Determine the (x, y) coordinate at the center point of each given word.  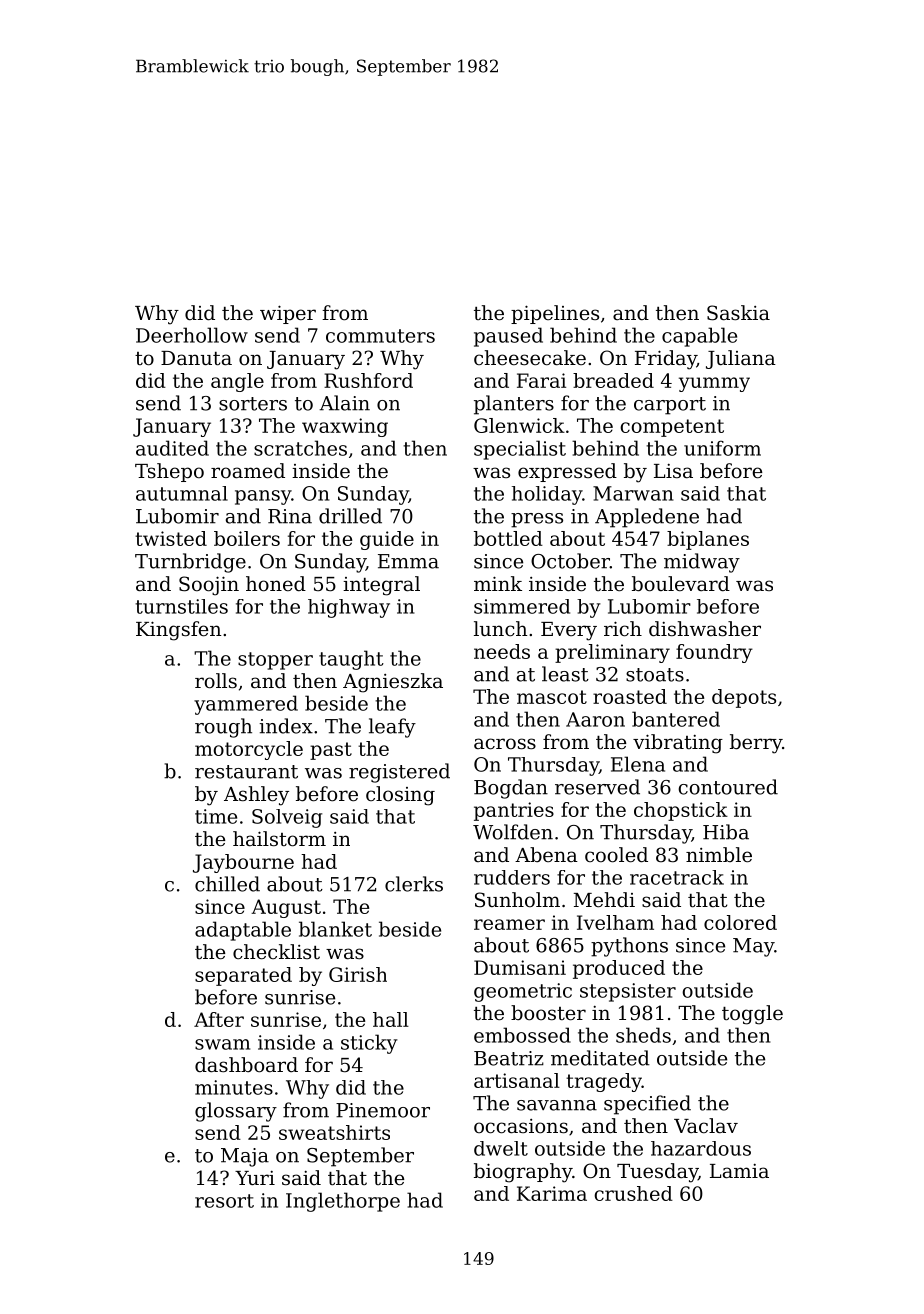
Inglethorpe (343, 1202)
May (753, 947)
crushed (633, 1193)
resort (224, 1201)
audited (172, 448)
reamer (509, 924)
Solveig (287, 818)
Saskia (738, 313)
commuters (380, 336)
